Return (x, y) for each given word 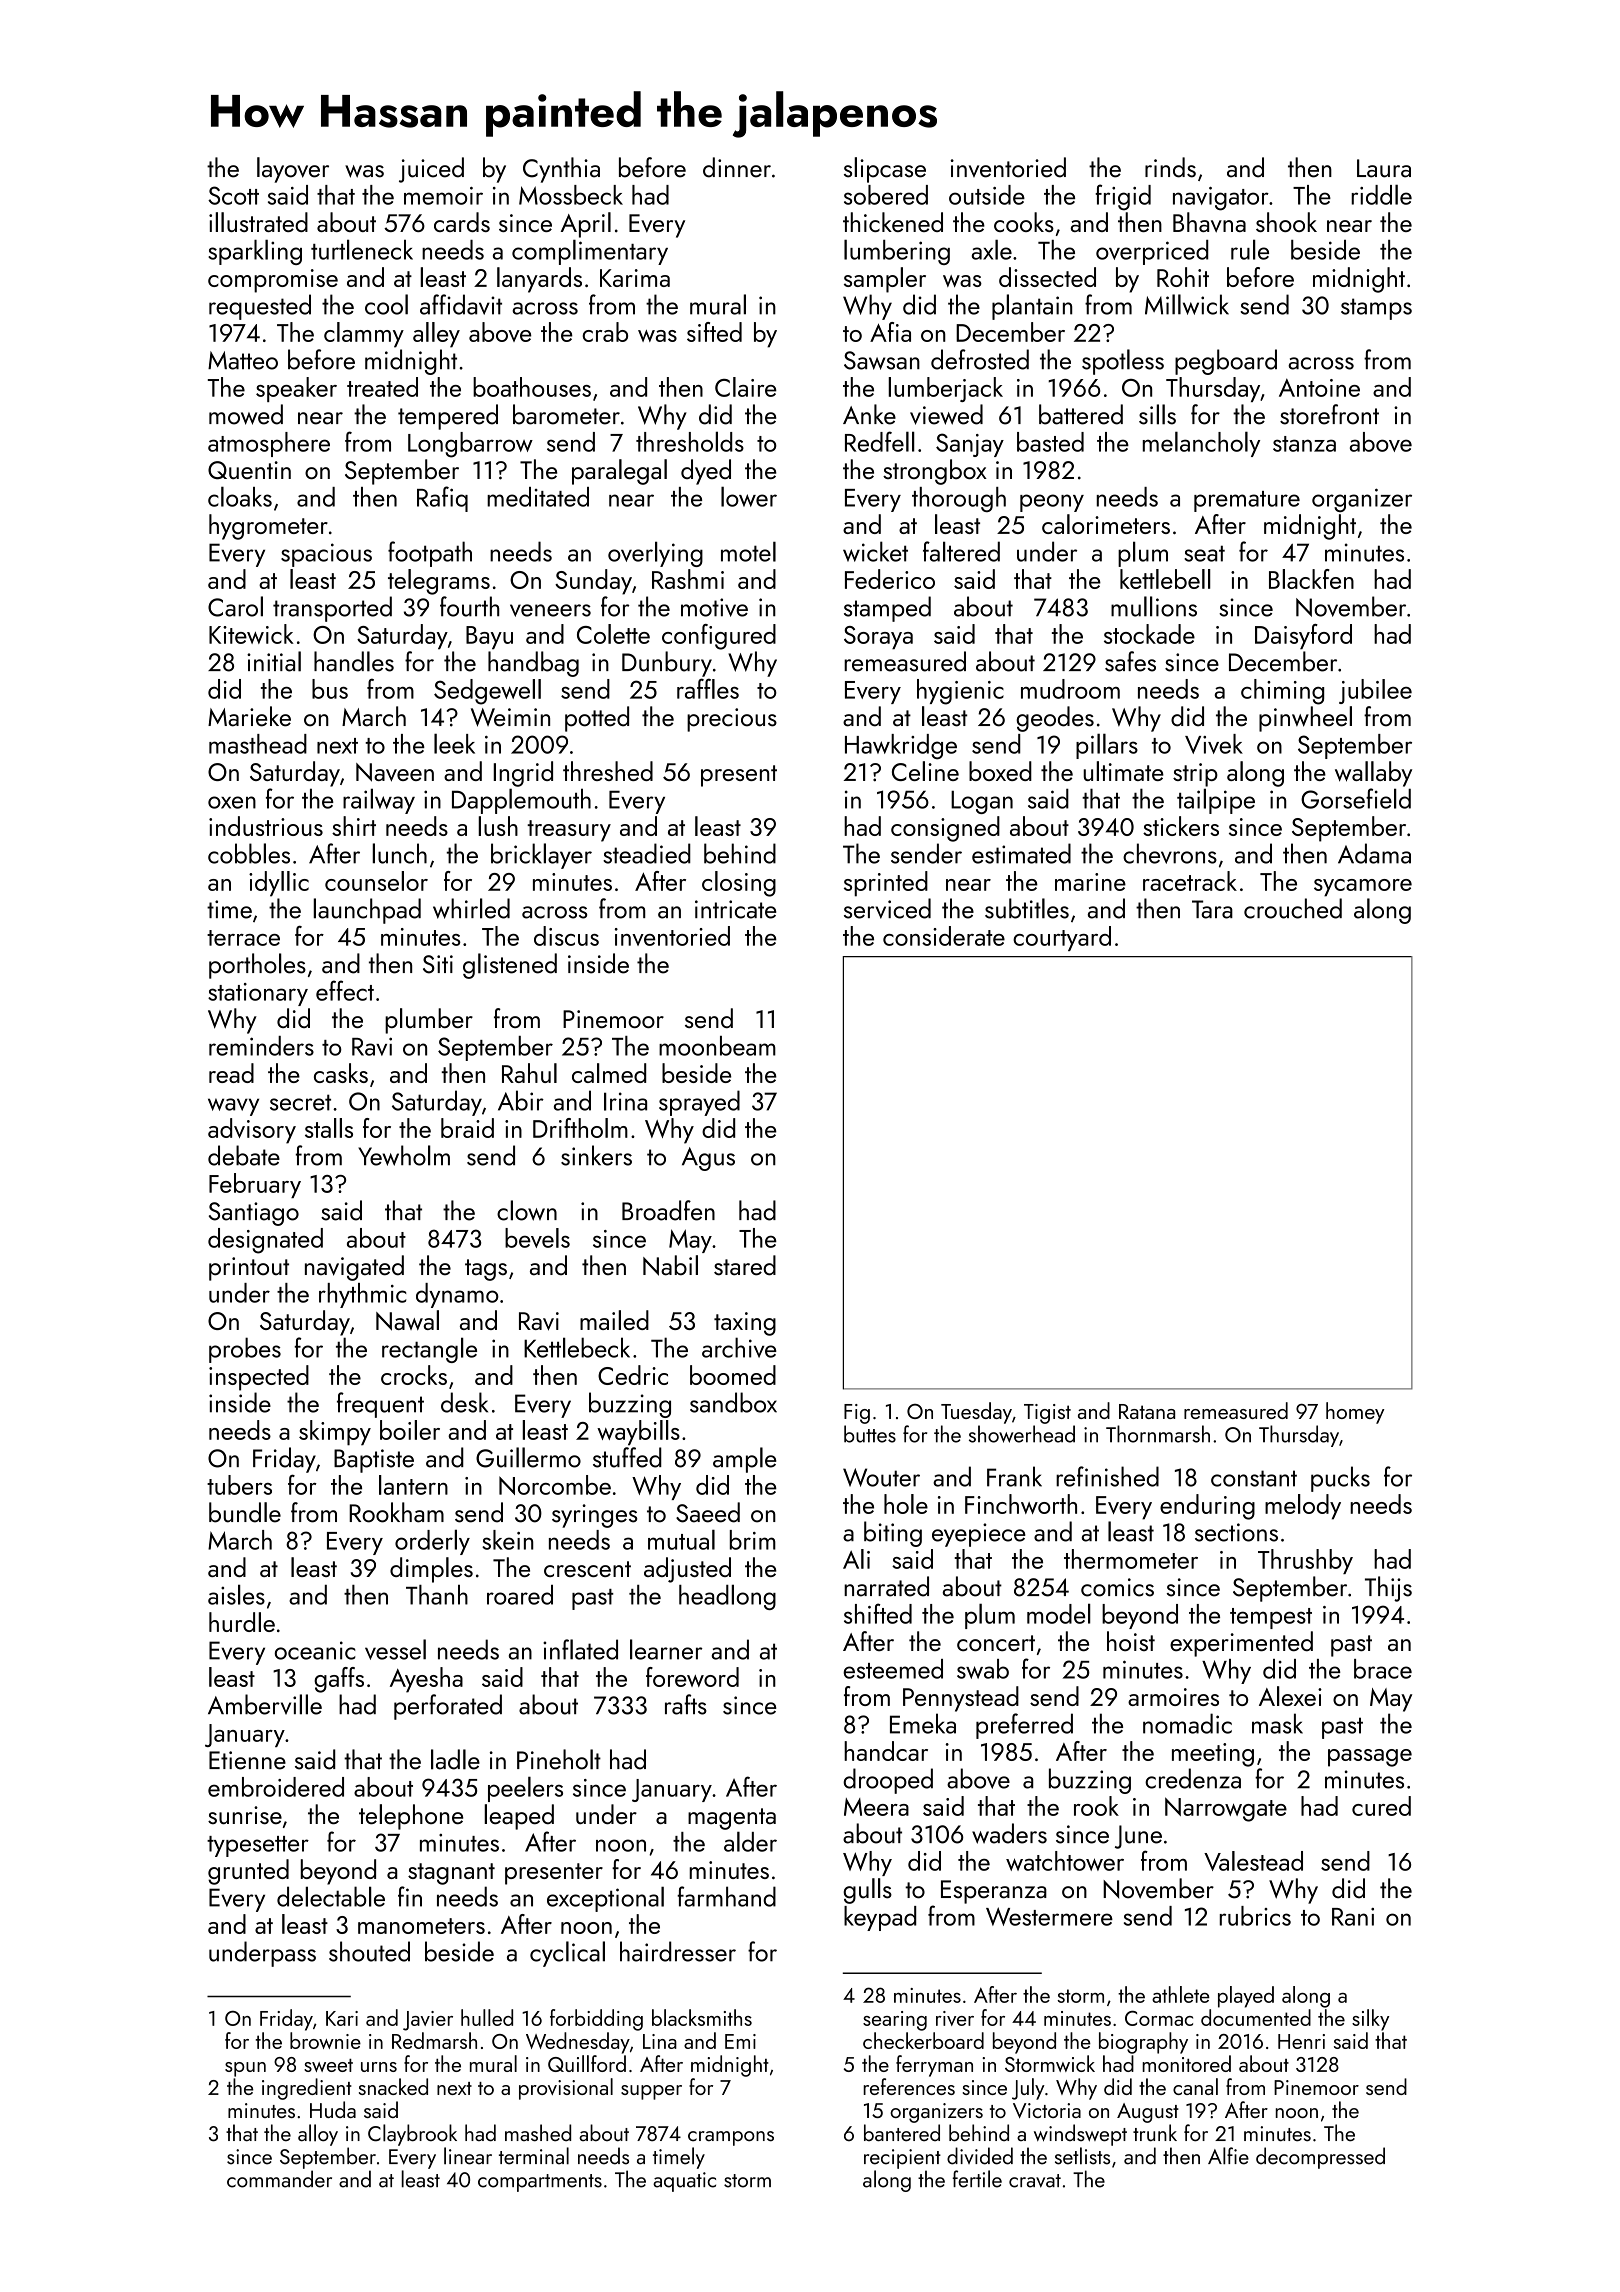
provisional (566, 2089)
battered (1081, 414)
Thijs (1388, 1589)
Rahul (529, 1073)
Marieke (249, 716)
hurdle (242, 1622)
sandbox (733, 1402)
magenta (732, 1819)
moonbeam (717, 1046)
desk (464, 1402)
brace (1383, 1669)
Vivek (1214, 744)
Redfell (880, 441)
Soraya (878, 637)
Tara (1212, 909)
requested (260, 307)
